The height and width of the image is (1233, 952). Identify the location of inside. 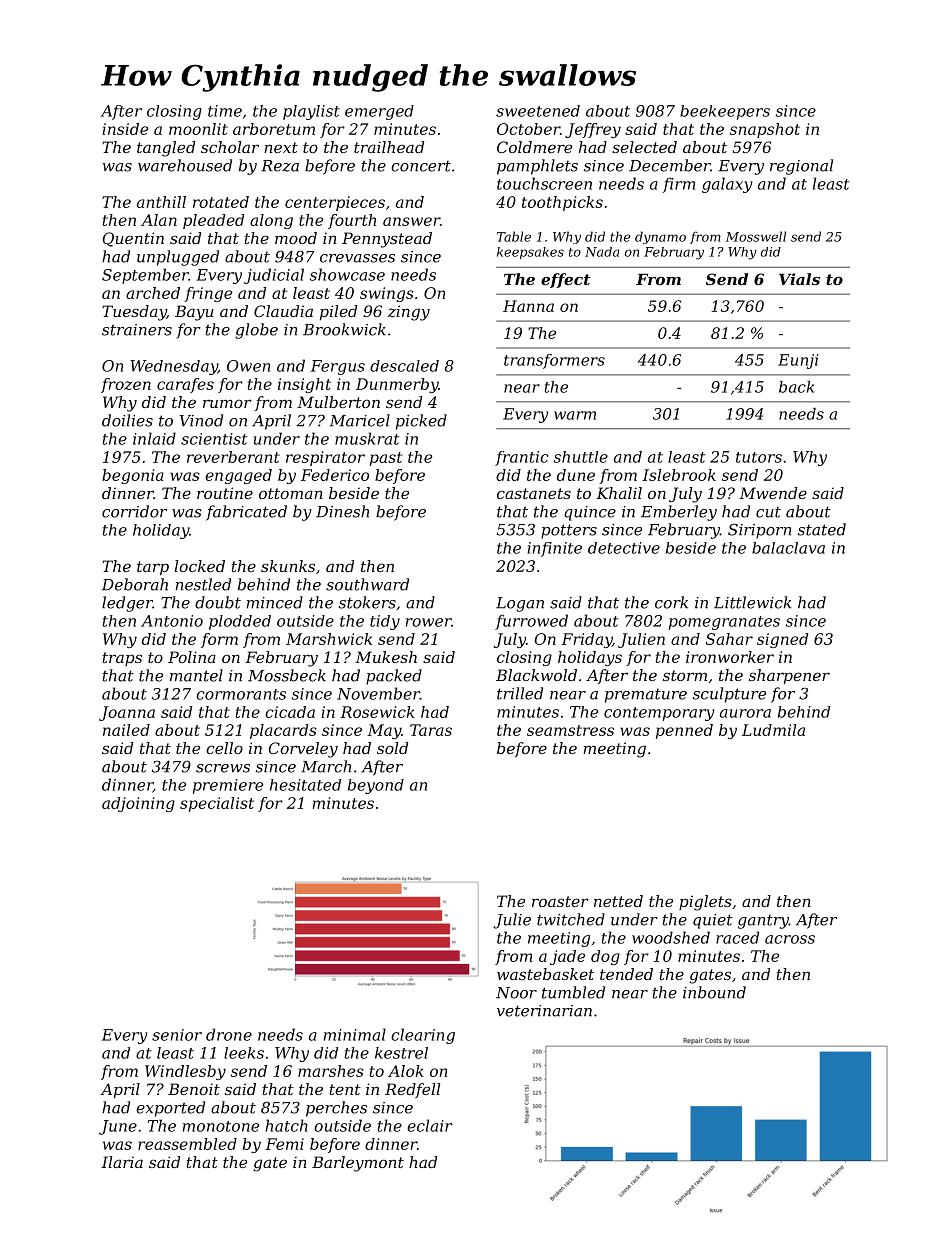
(125, 129).
